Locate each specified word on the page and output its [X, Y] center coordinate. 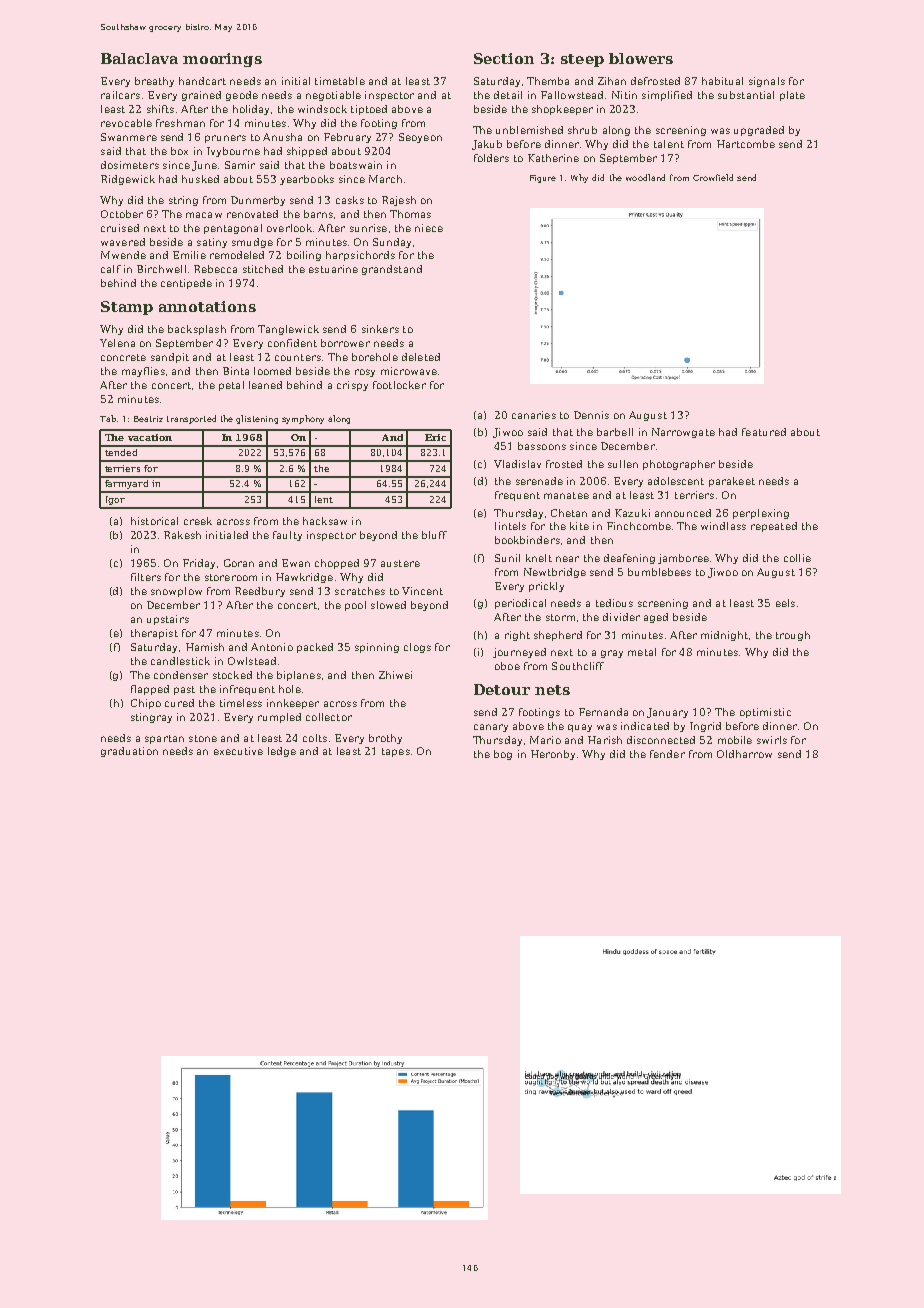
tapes [396, 752]
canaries [534, 415]
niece [429, 228]
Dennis [591, 415]
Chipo [146, 704]
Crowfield [713, 177]
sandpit [170, 358]
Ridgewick [128, 180]
